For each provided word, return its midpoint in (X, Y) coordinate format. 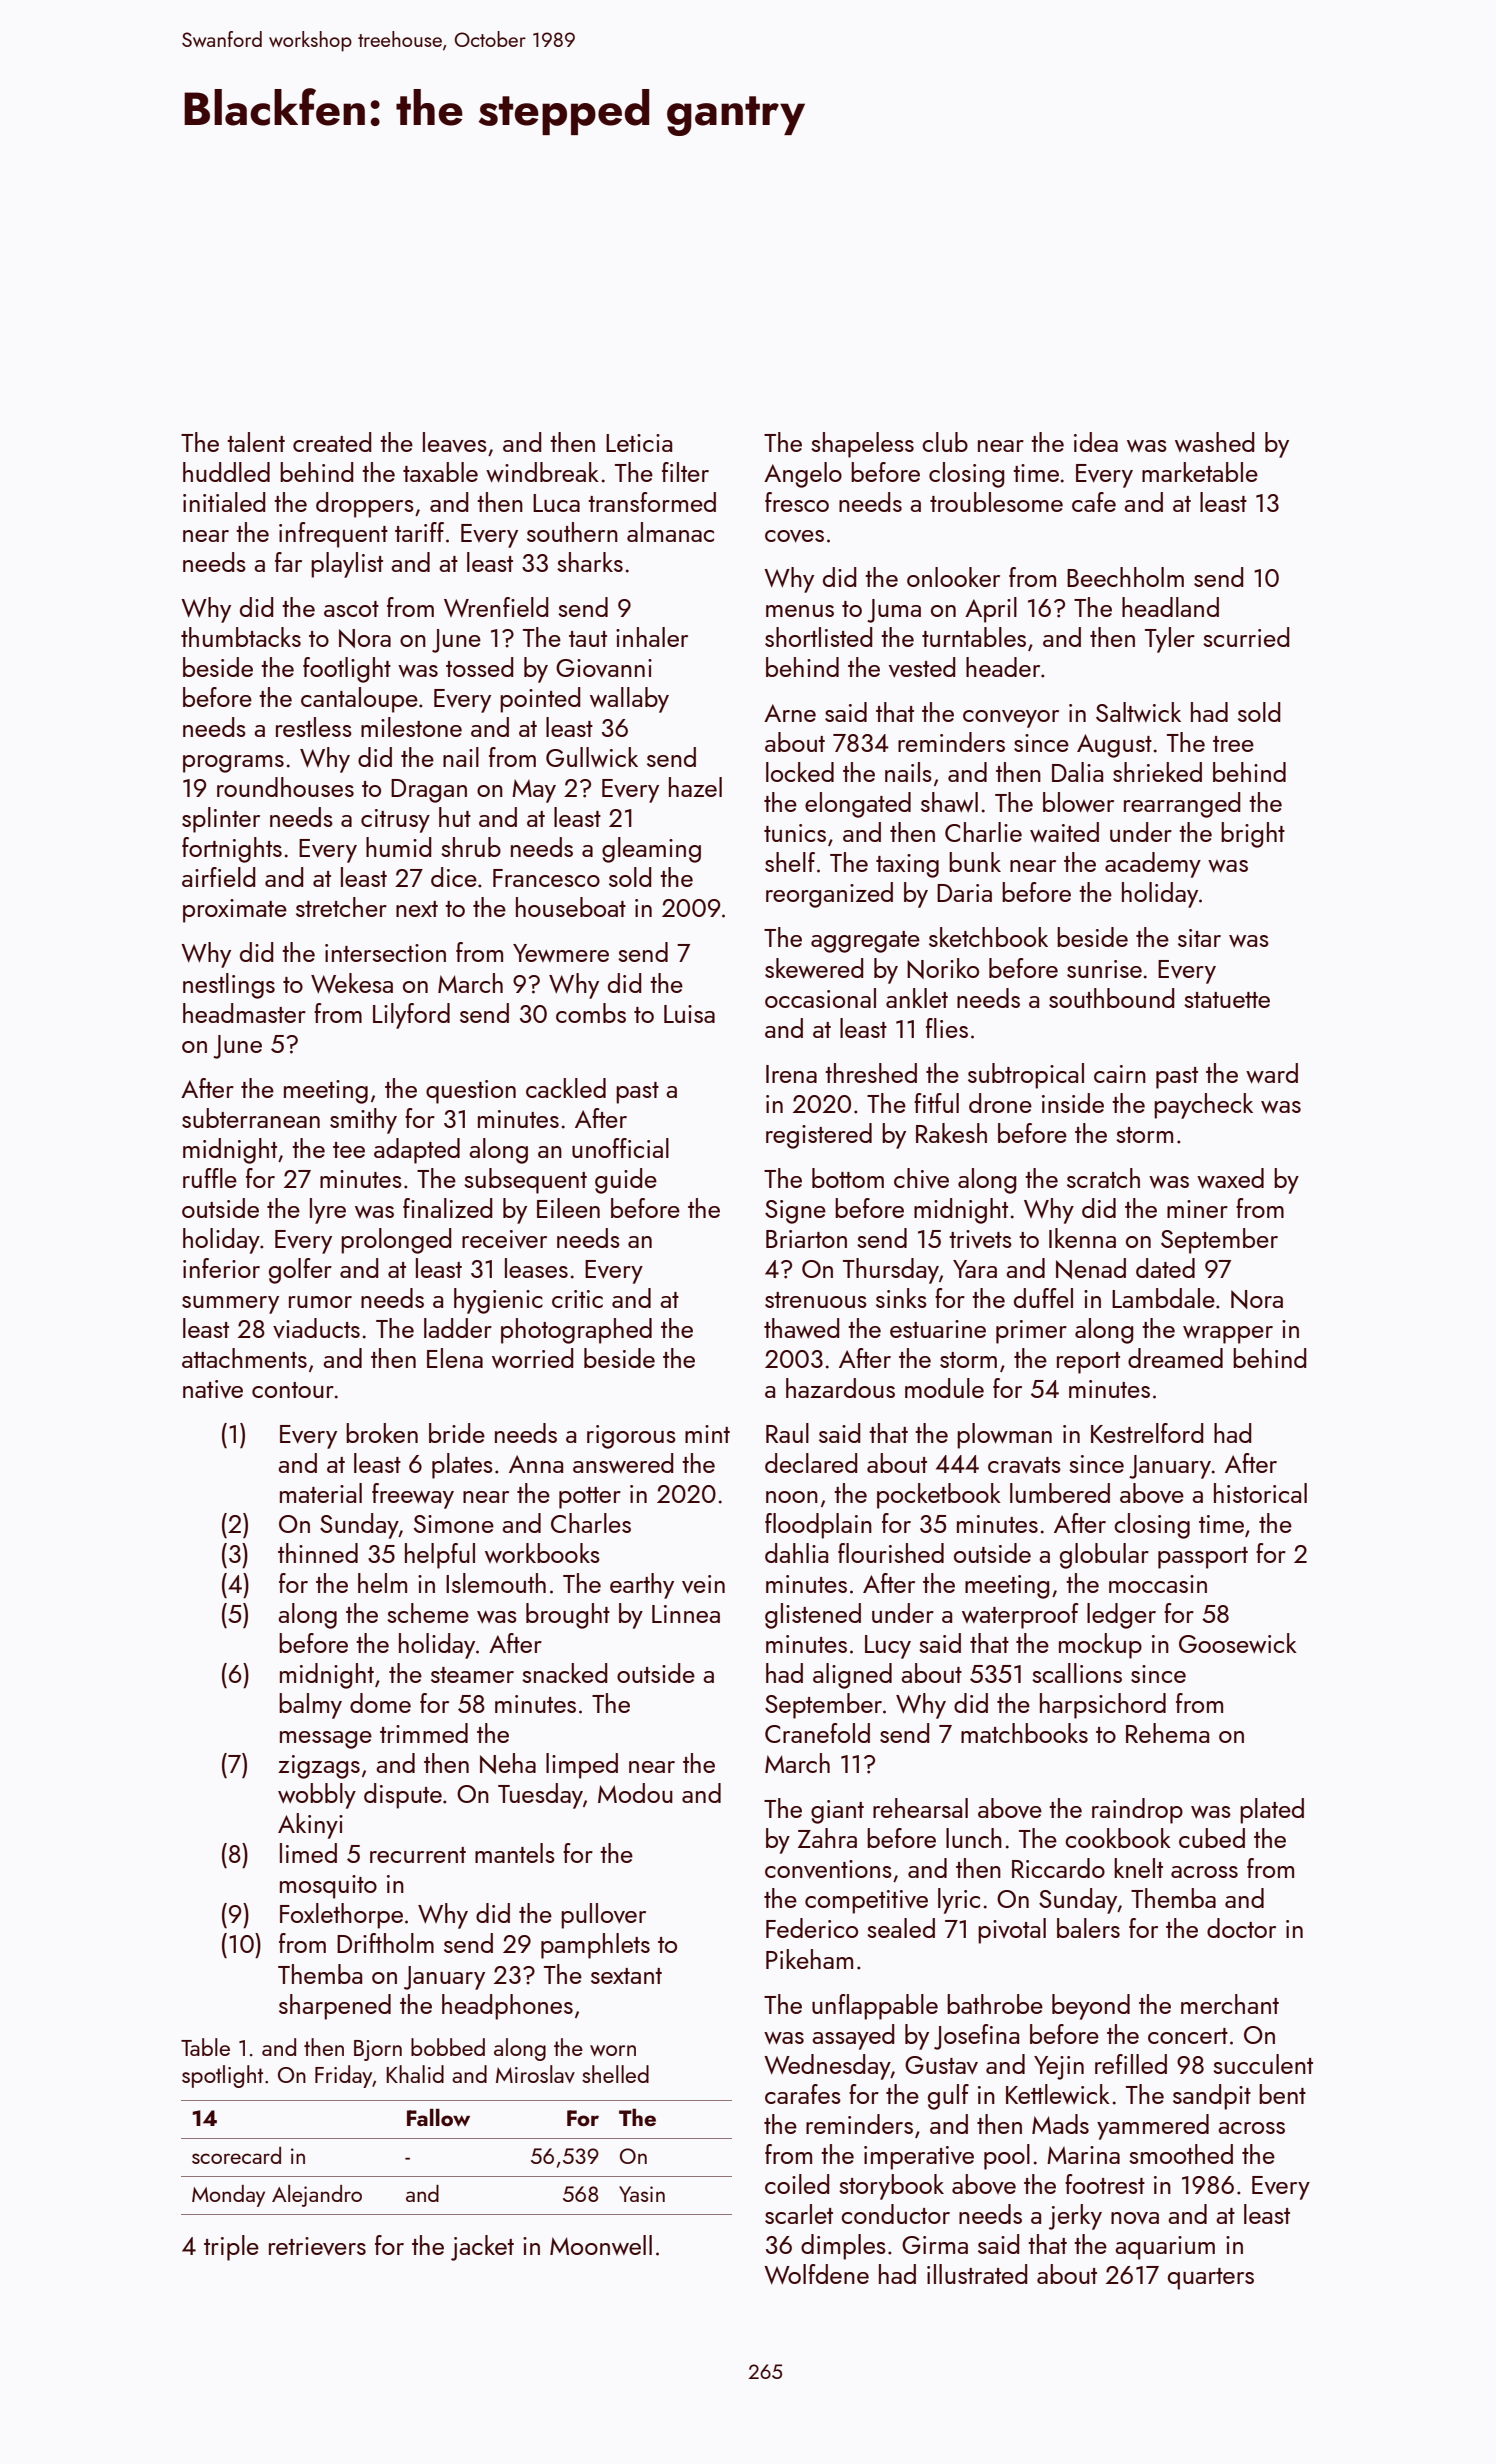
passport (1203, 1558)
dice (454, 877)
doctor (1241, 1928)
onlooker (953, 577)
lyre (328, 1211)
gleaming (651, 850)
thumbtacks (241, 637)
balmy (310, 1706)
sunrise (1104, 969)
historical (1260, 1493)
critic (577, 1299)
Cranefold (817, 1733)
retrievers (317, 2246)
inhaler (652, 637)
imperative (919, 2158)
